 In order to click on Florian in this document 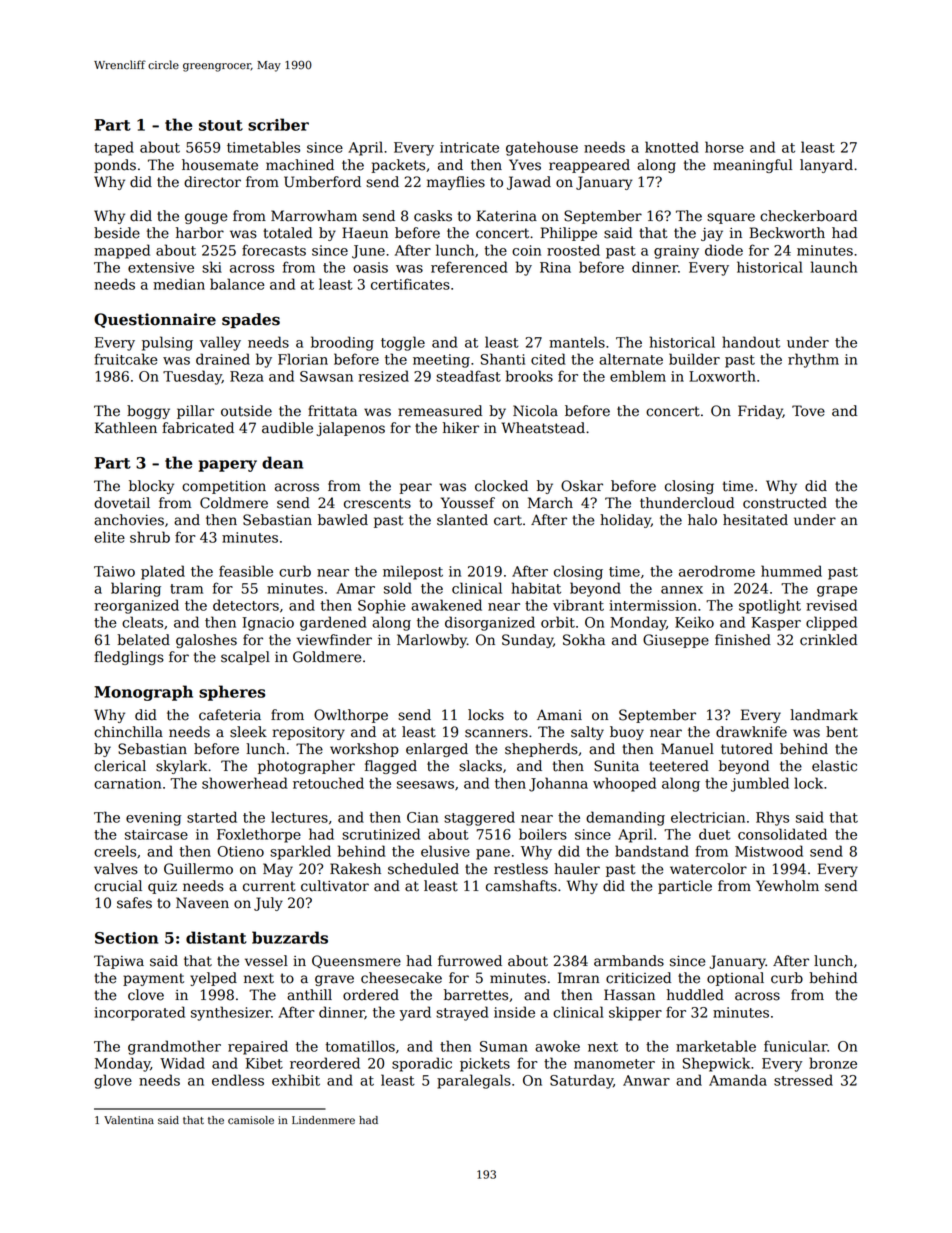, I will do `click(303, 359)`.
